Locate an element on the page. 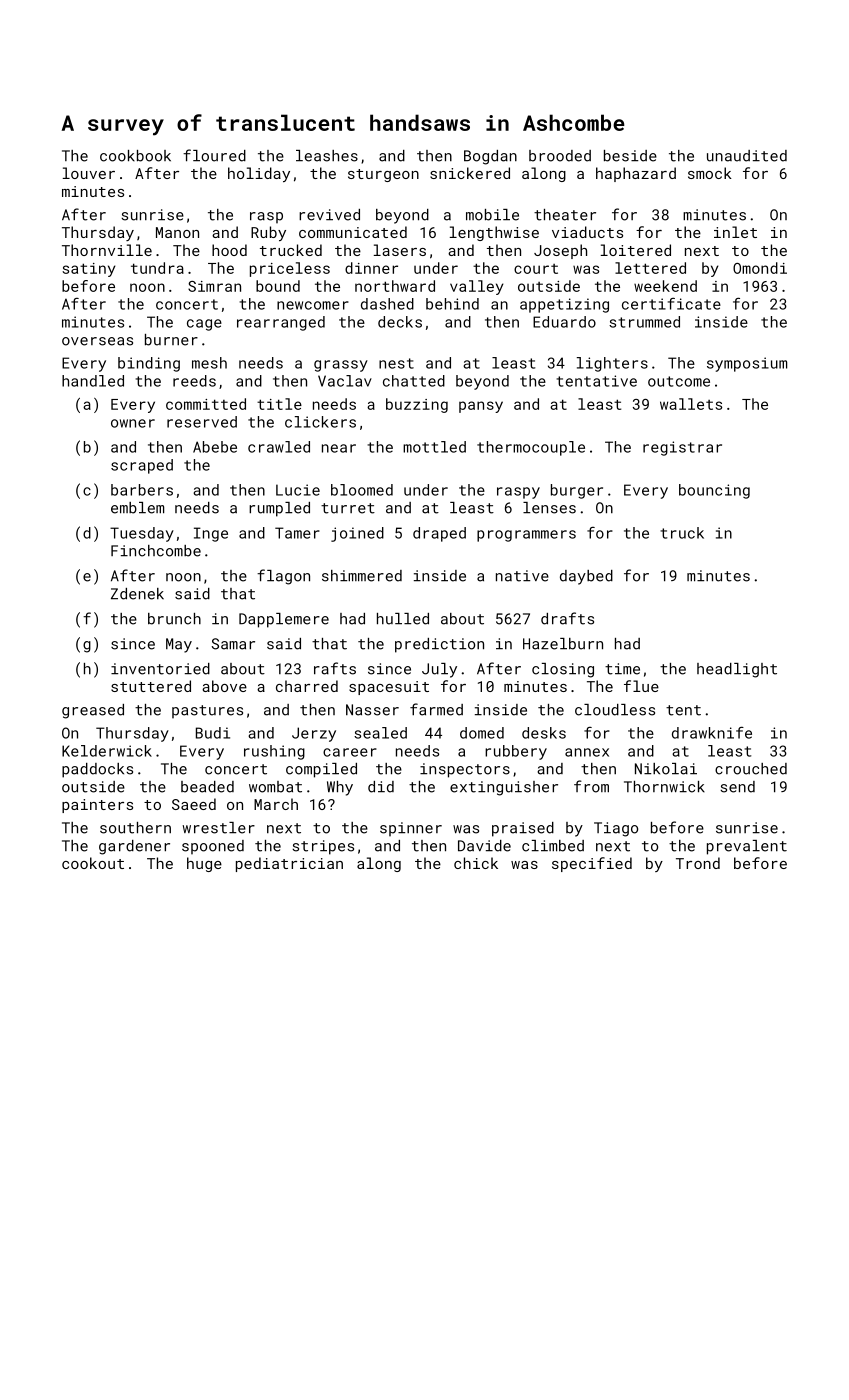  chick is located at coordinates (476, 863).
